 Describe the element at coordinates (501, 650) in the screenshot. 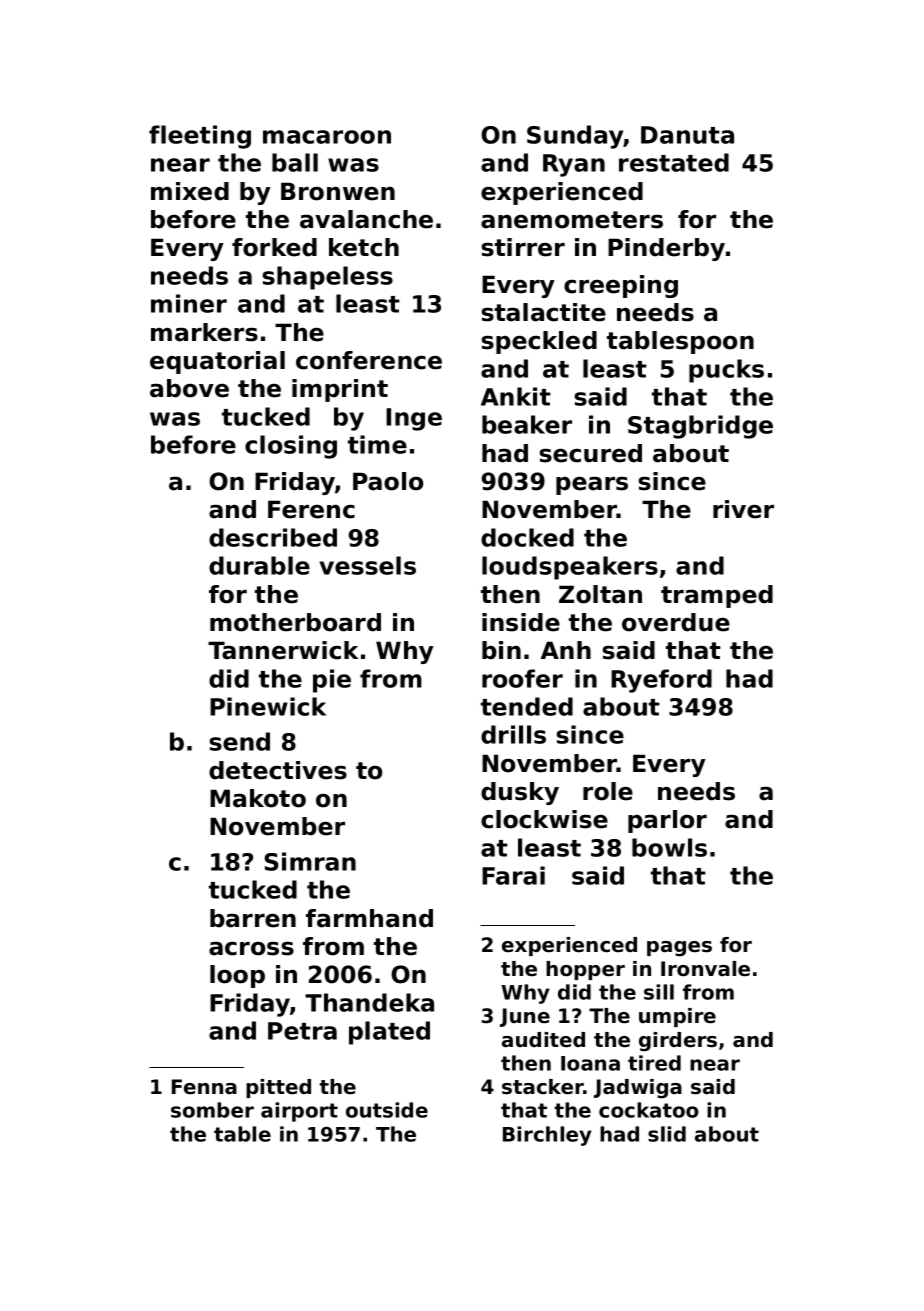

I see `bin` at that location.
